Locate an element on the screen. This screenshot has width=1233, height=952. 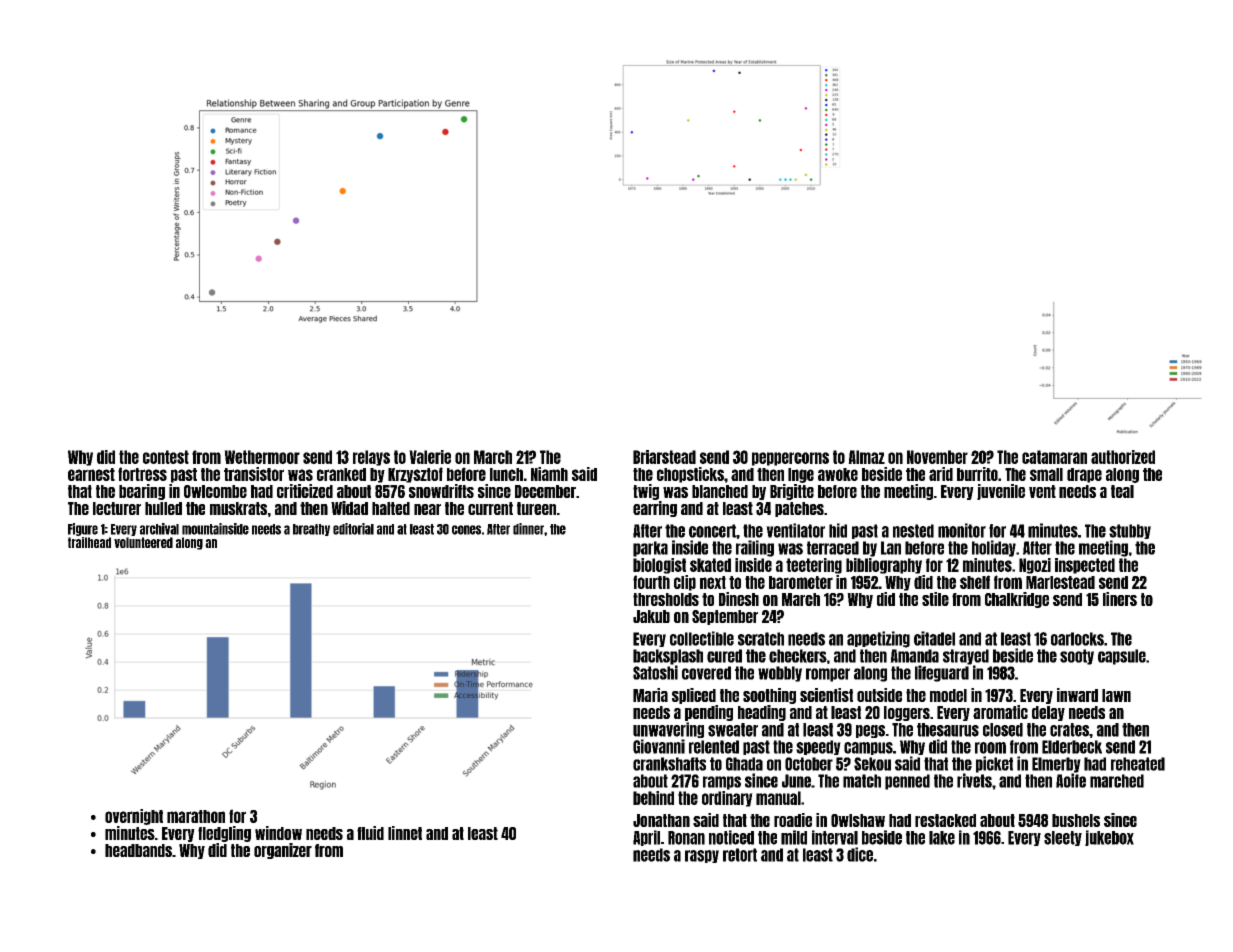
authorized is located at coordinates (1123, 457).
